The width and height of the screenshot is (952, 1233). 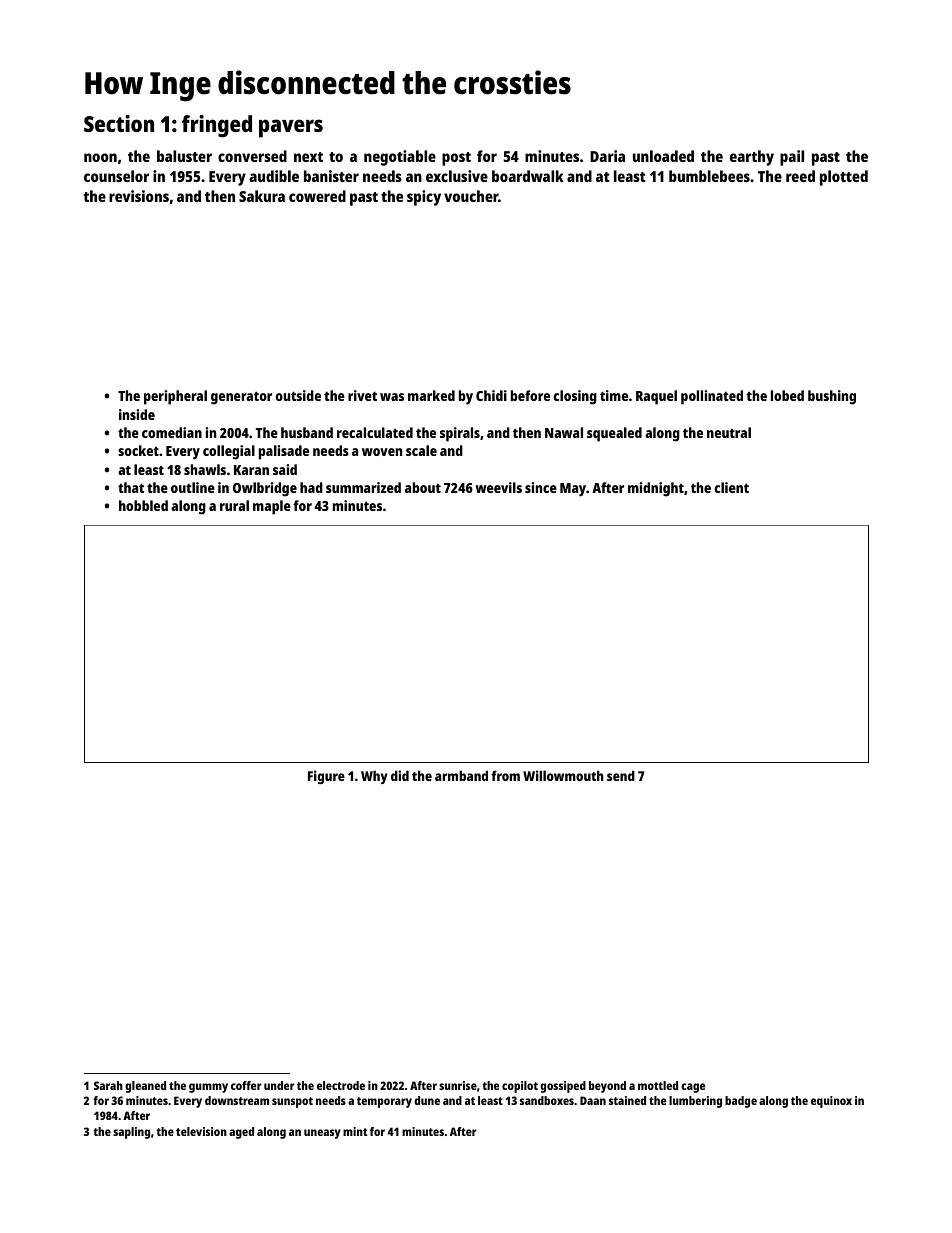 What do you see at coordinates (298, 395) in the screenshot?
I see `outside` at bounding box center [298, 395].
